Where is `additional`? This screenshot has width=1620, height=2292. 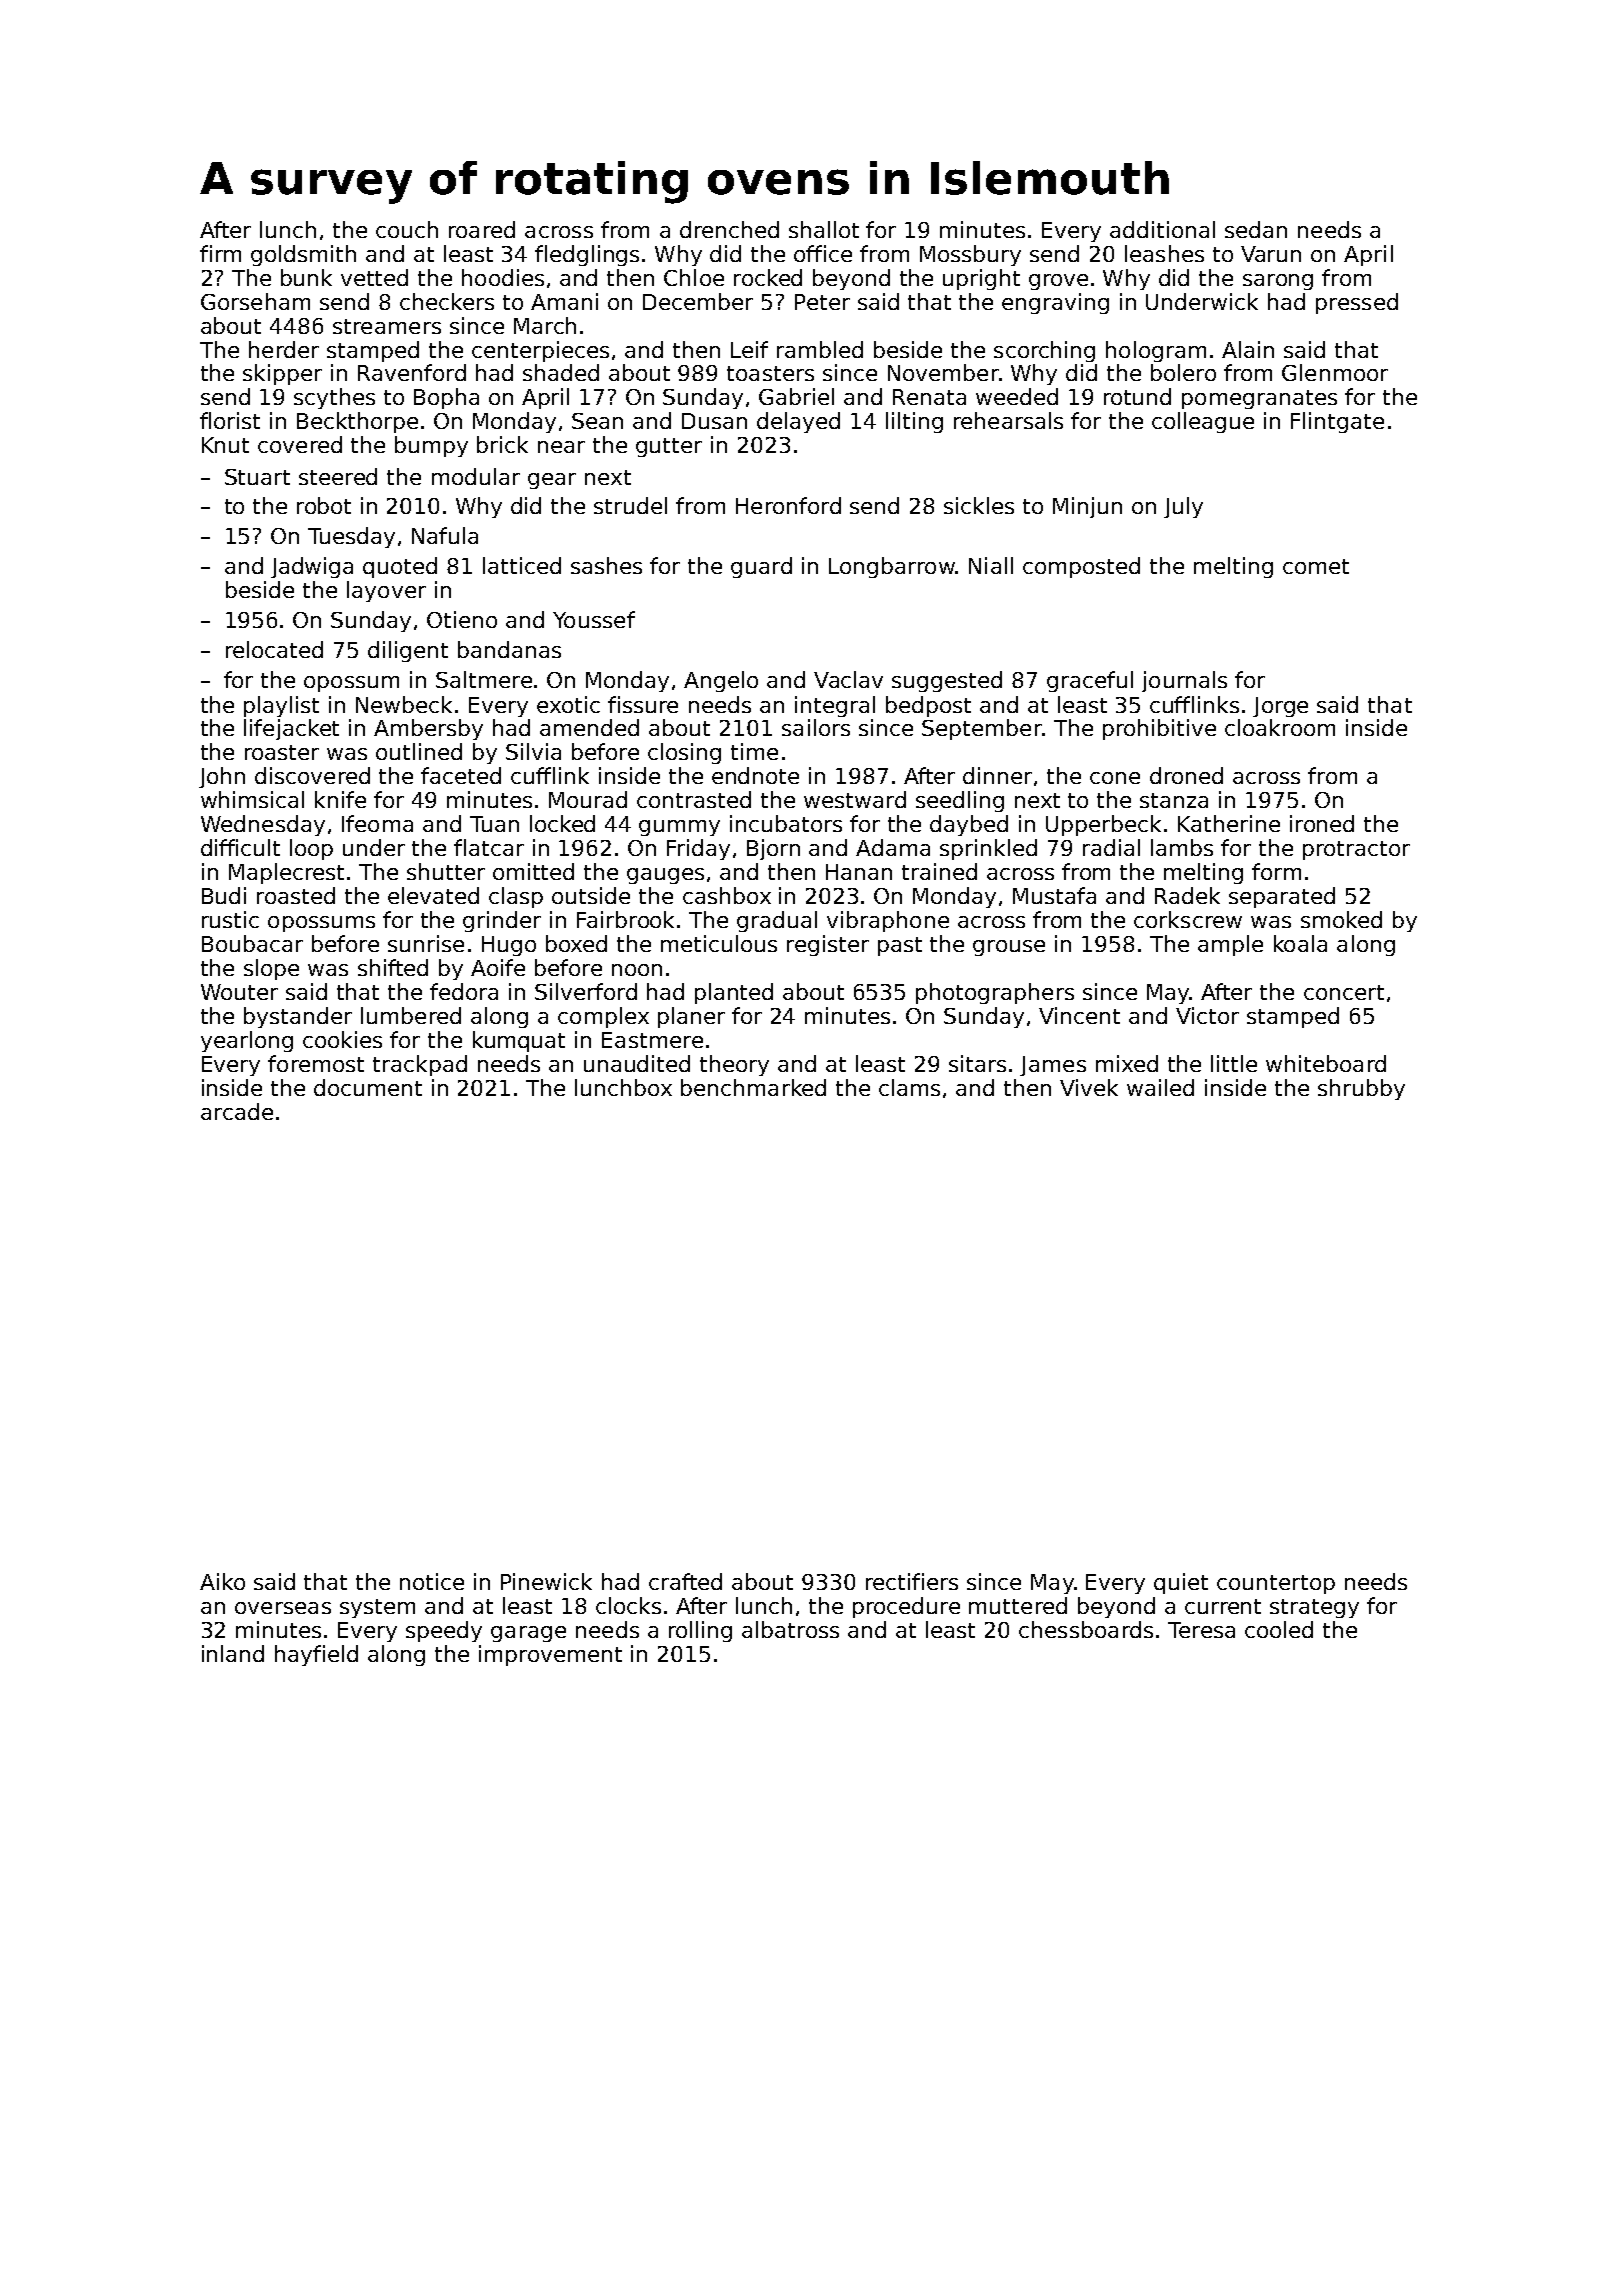
additional is located at coordinates (1162, 229).
